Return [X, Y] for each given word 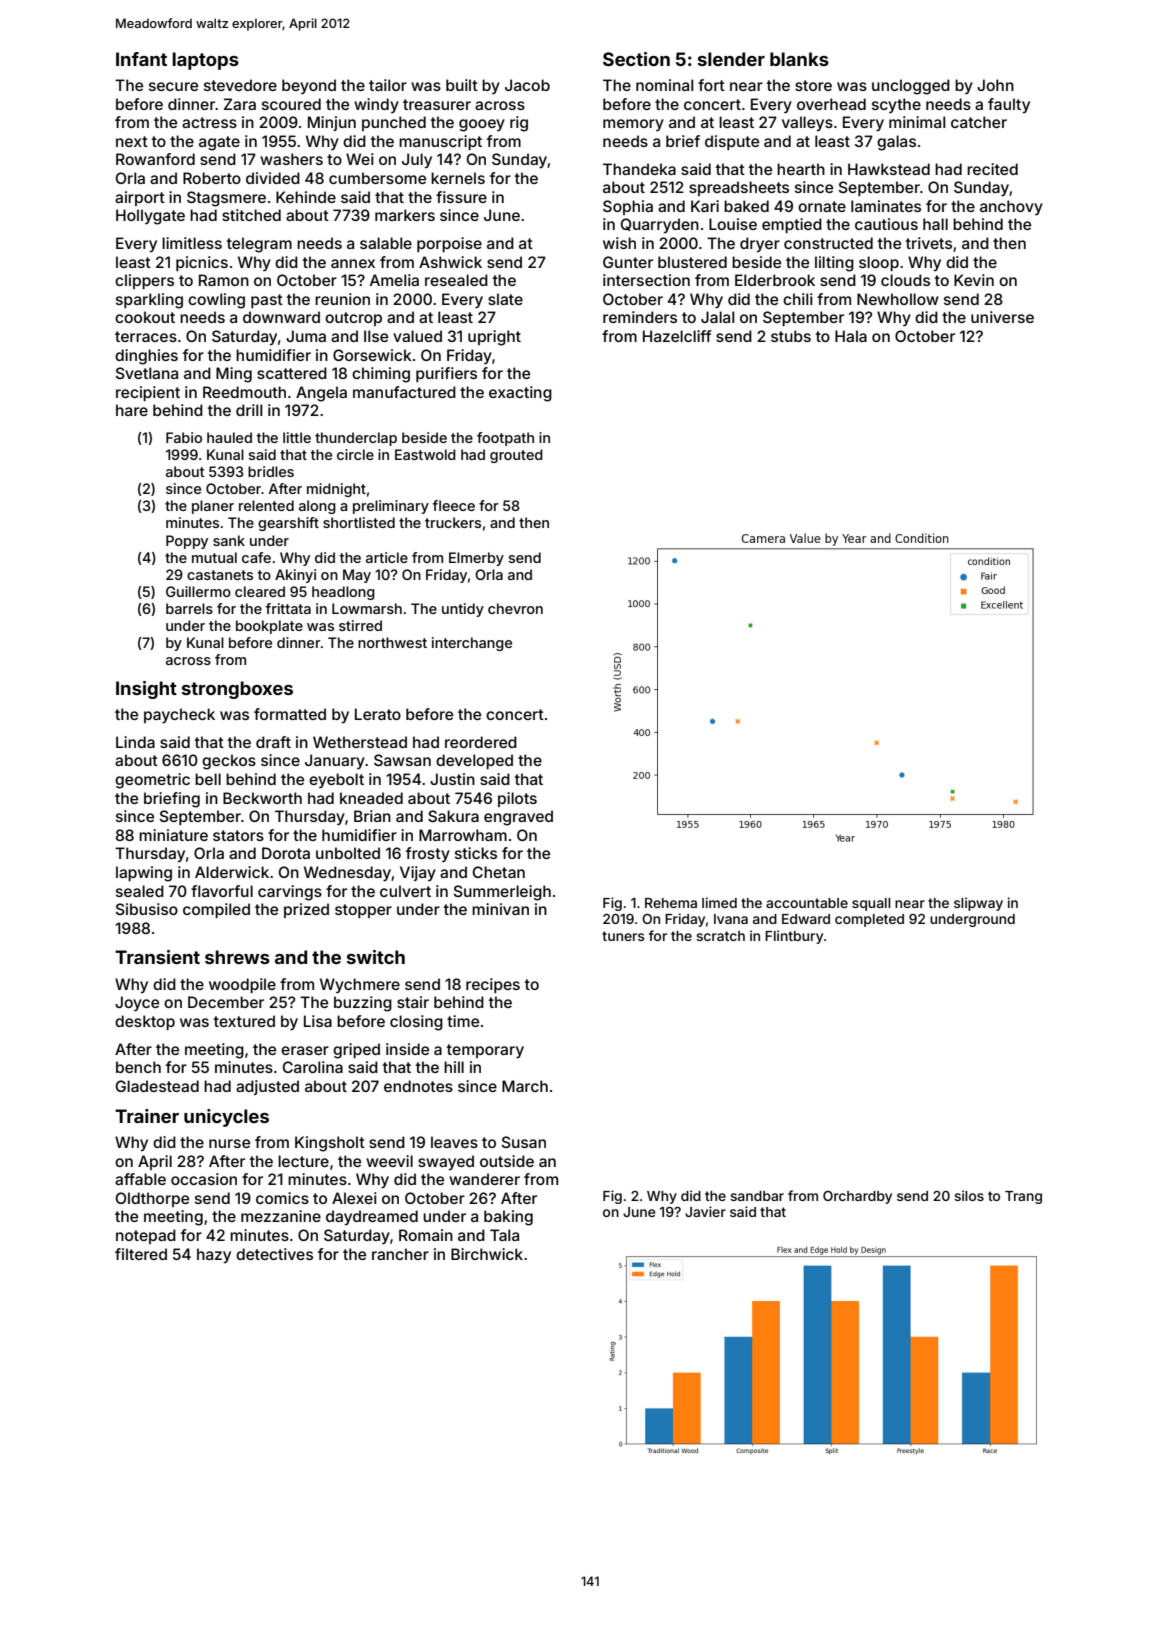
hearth [801, 169]
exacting [520, 394]
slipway [978, 904]
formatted [290, 714]
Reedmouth [244, 392]
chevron [515, 608]
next [132, 141]
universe [1002, 317]
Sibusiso [147, 909]
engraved [518, 818]
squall [871, 904]
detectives [274, 1254]
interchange [472, 644]
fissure [461, 197]
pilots [517, 799]
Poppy [187, 542]
